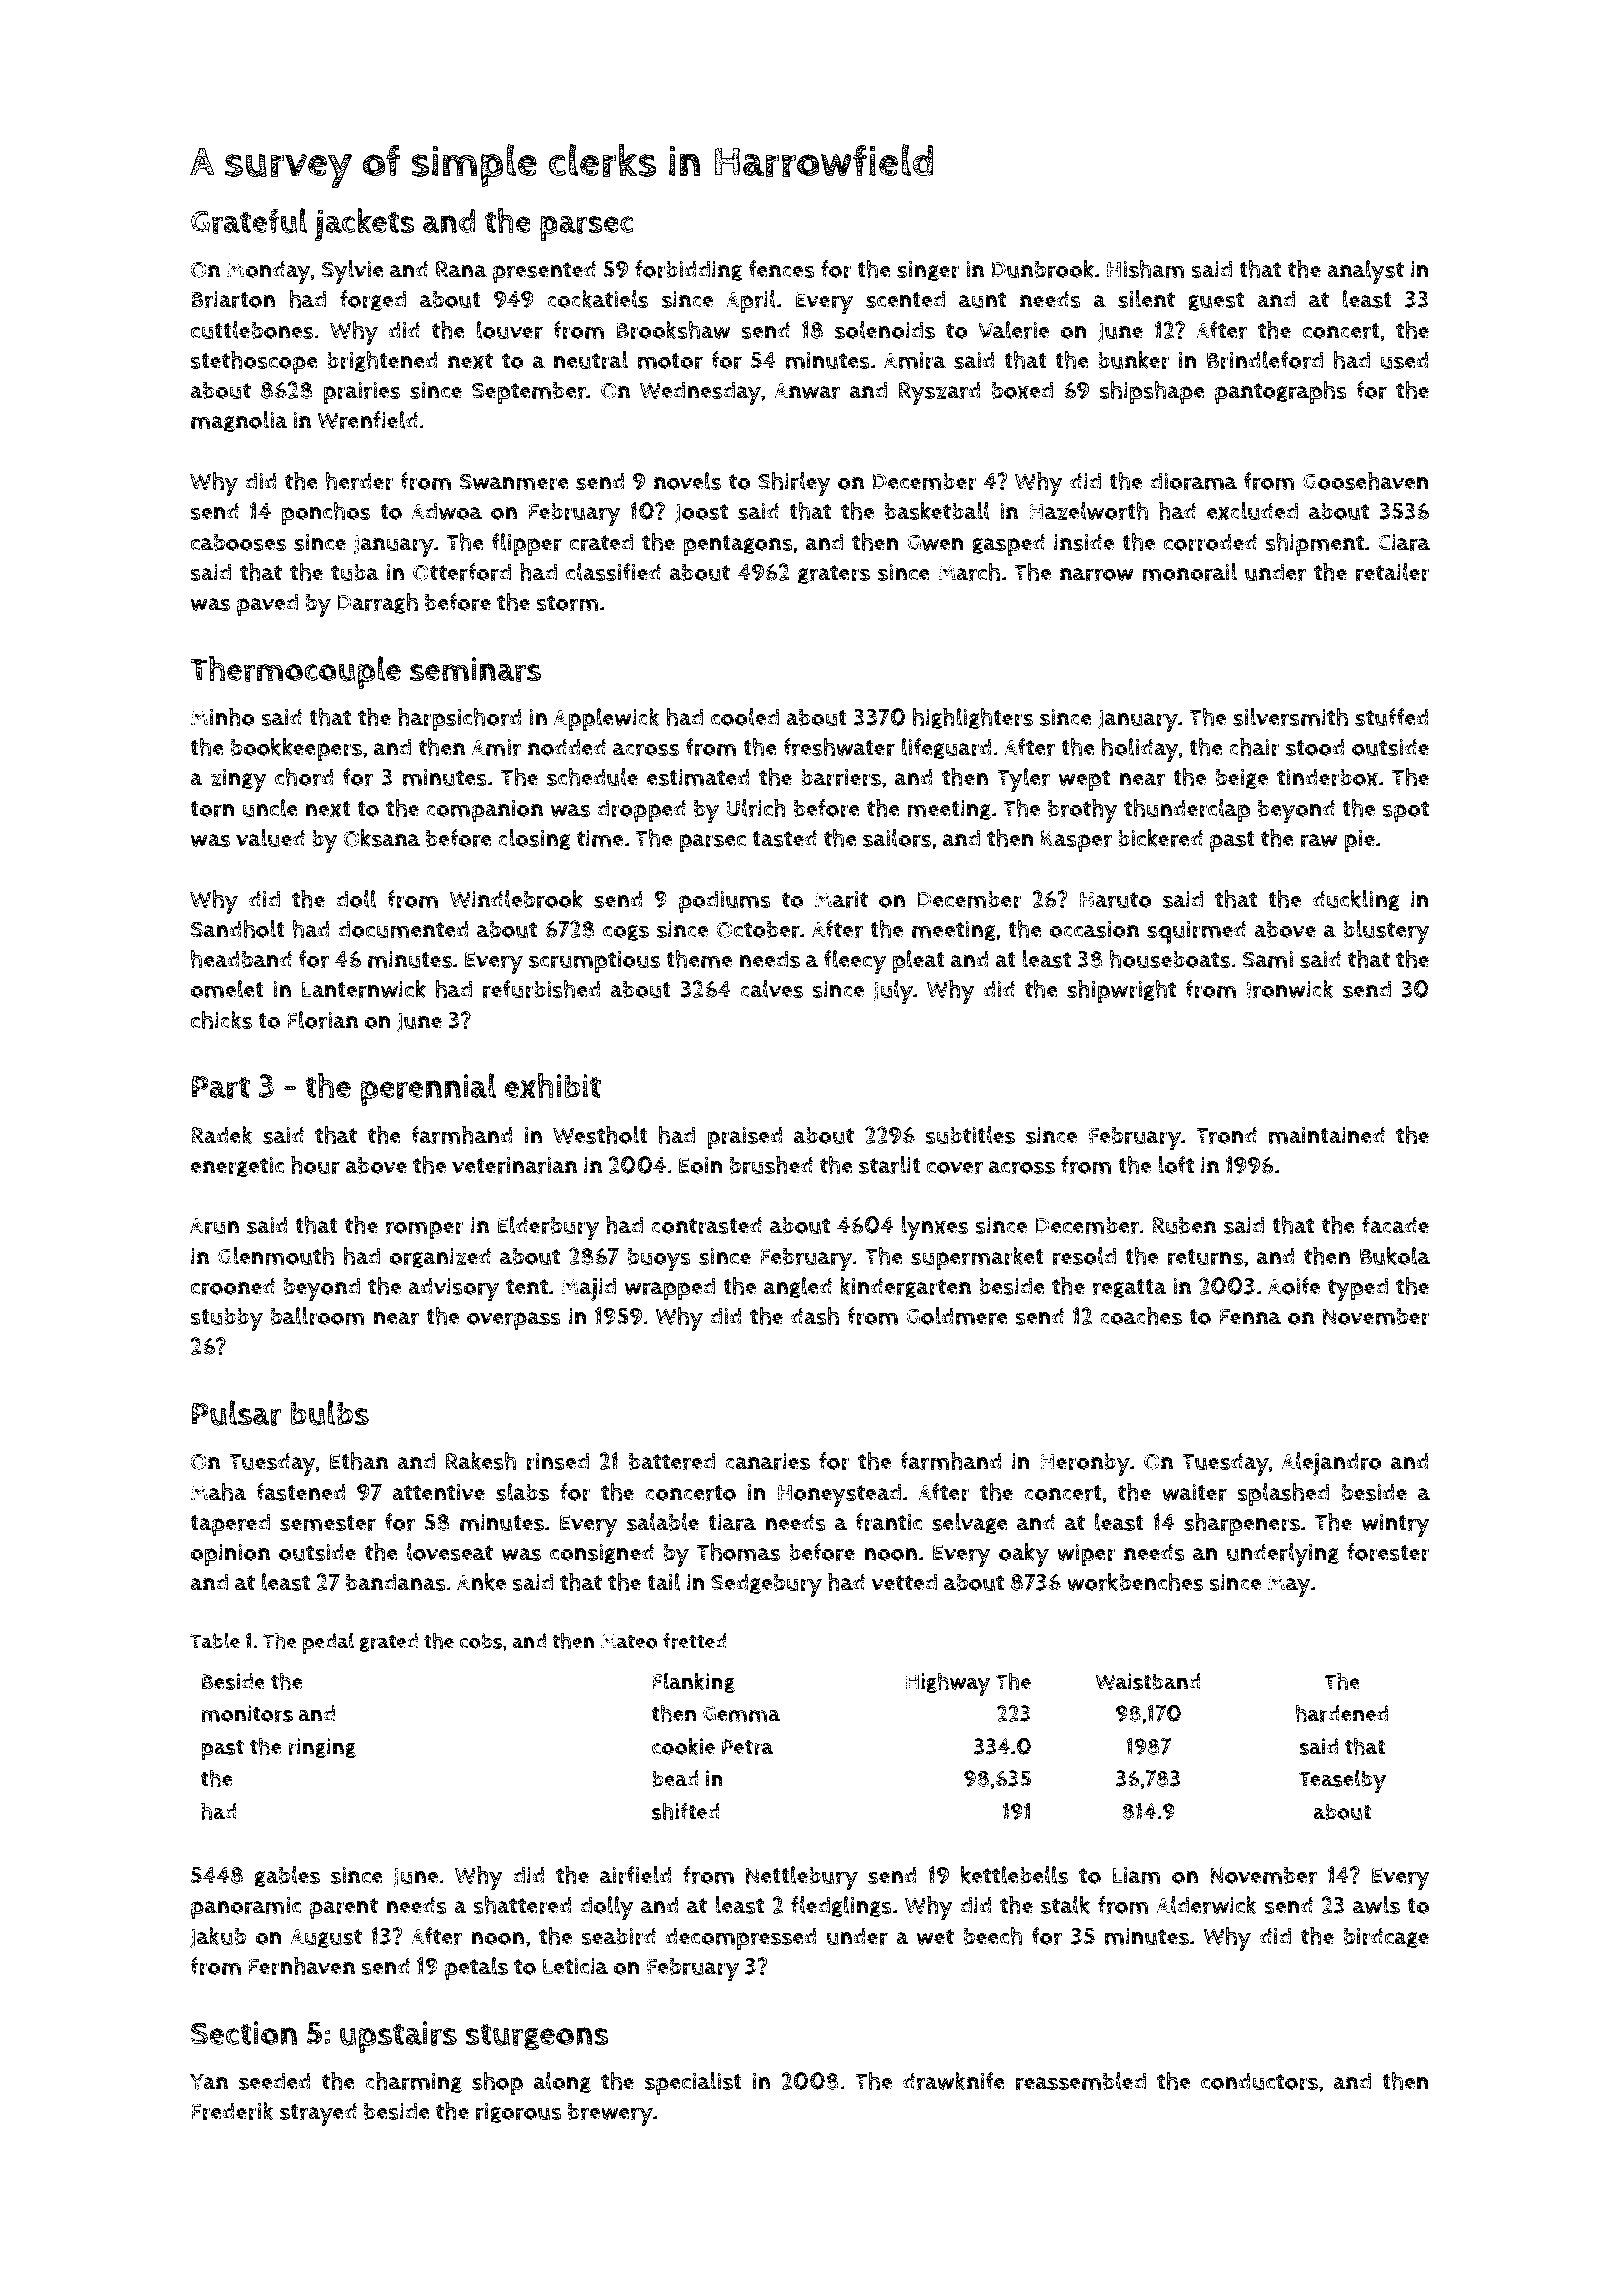 The height and width of the image is (2292, 1620). What do you see at coordinates (1405, 812) in the image?
I see `spot` at bounding box center [1405, 812].
